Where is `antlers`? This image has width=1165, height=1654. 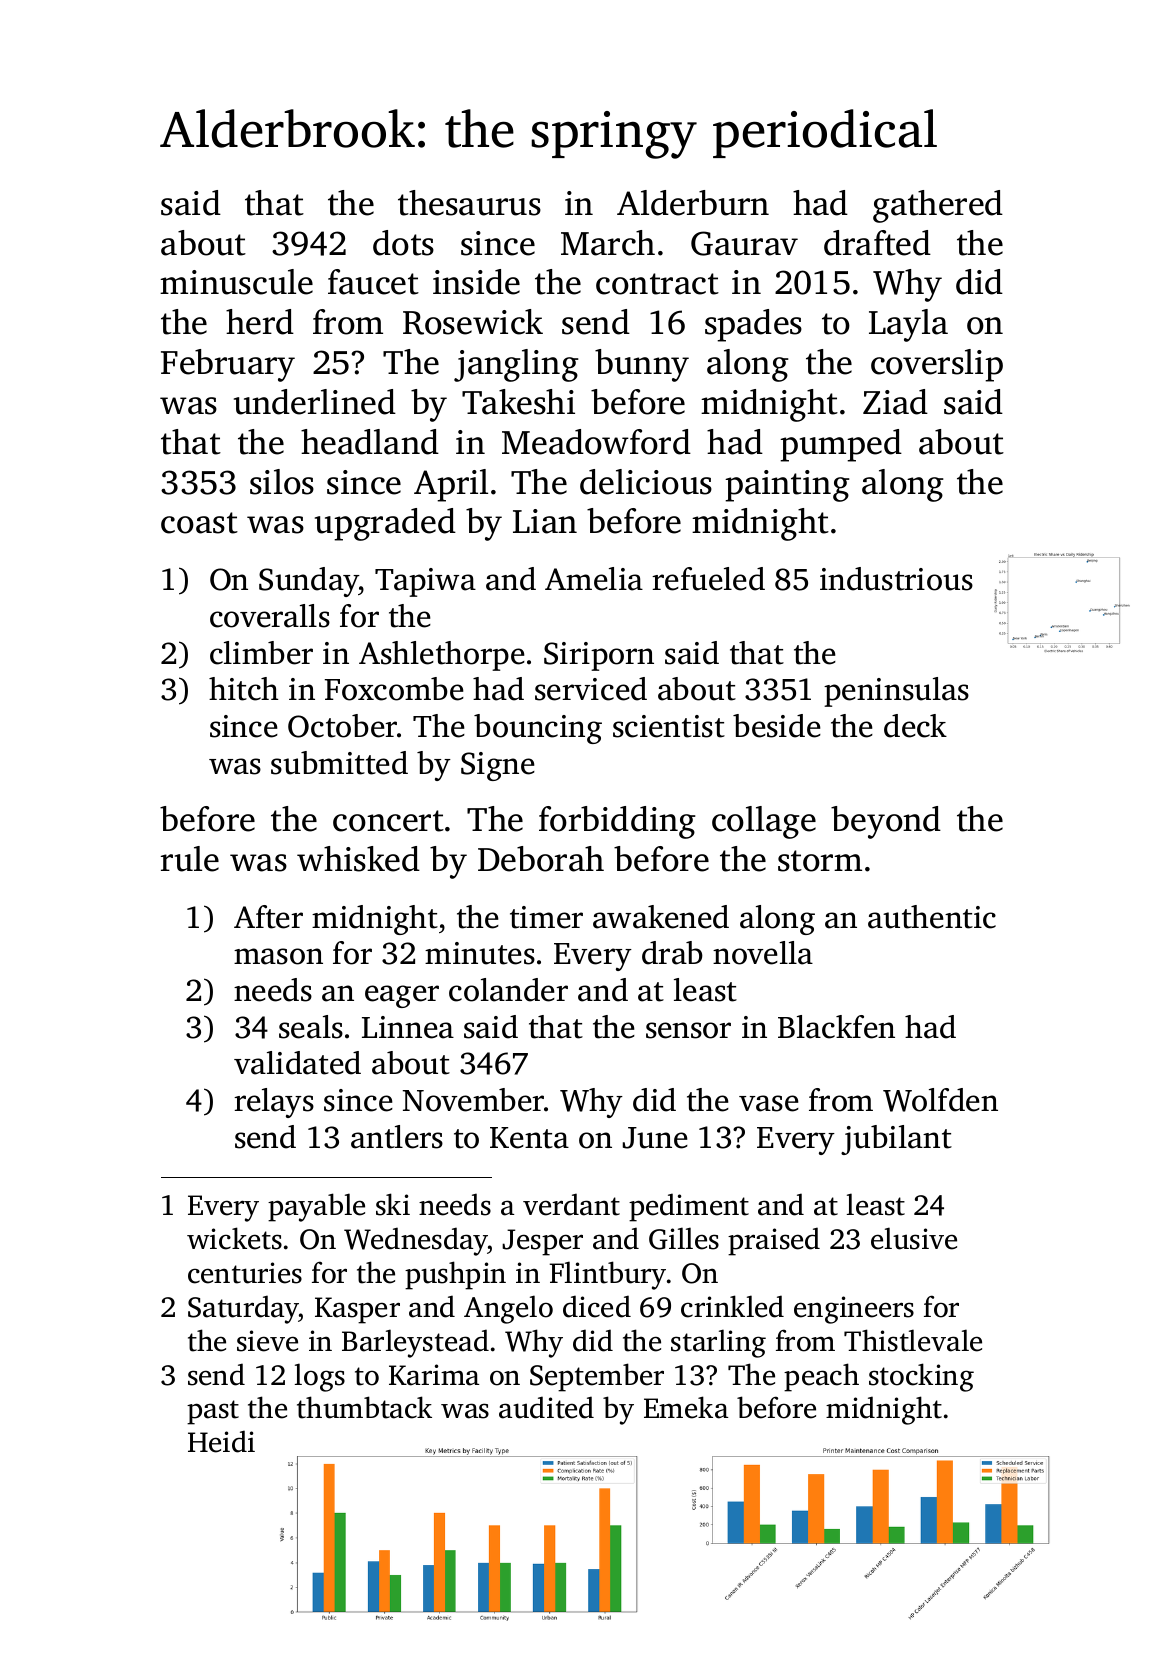 antlers is located at coordinates (397, 1137).
